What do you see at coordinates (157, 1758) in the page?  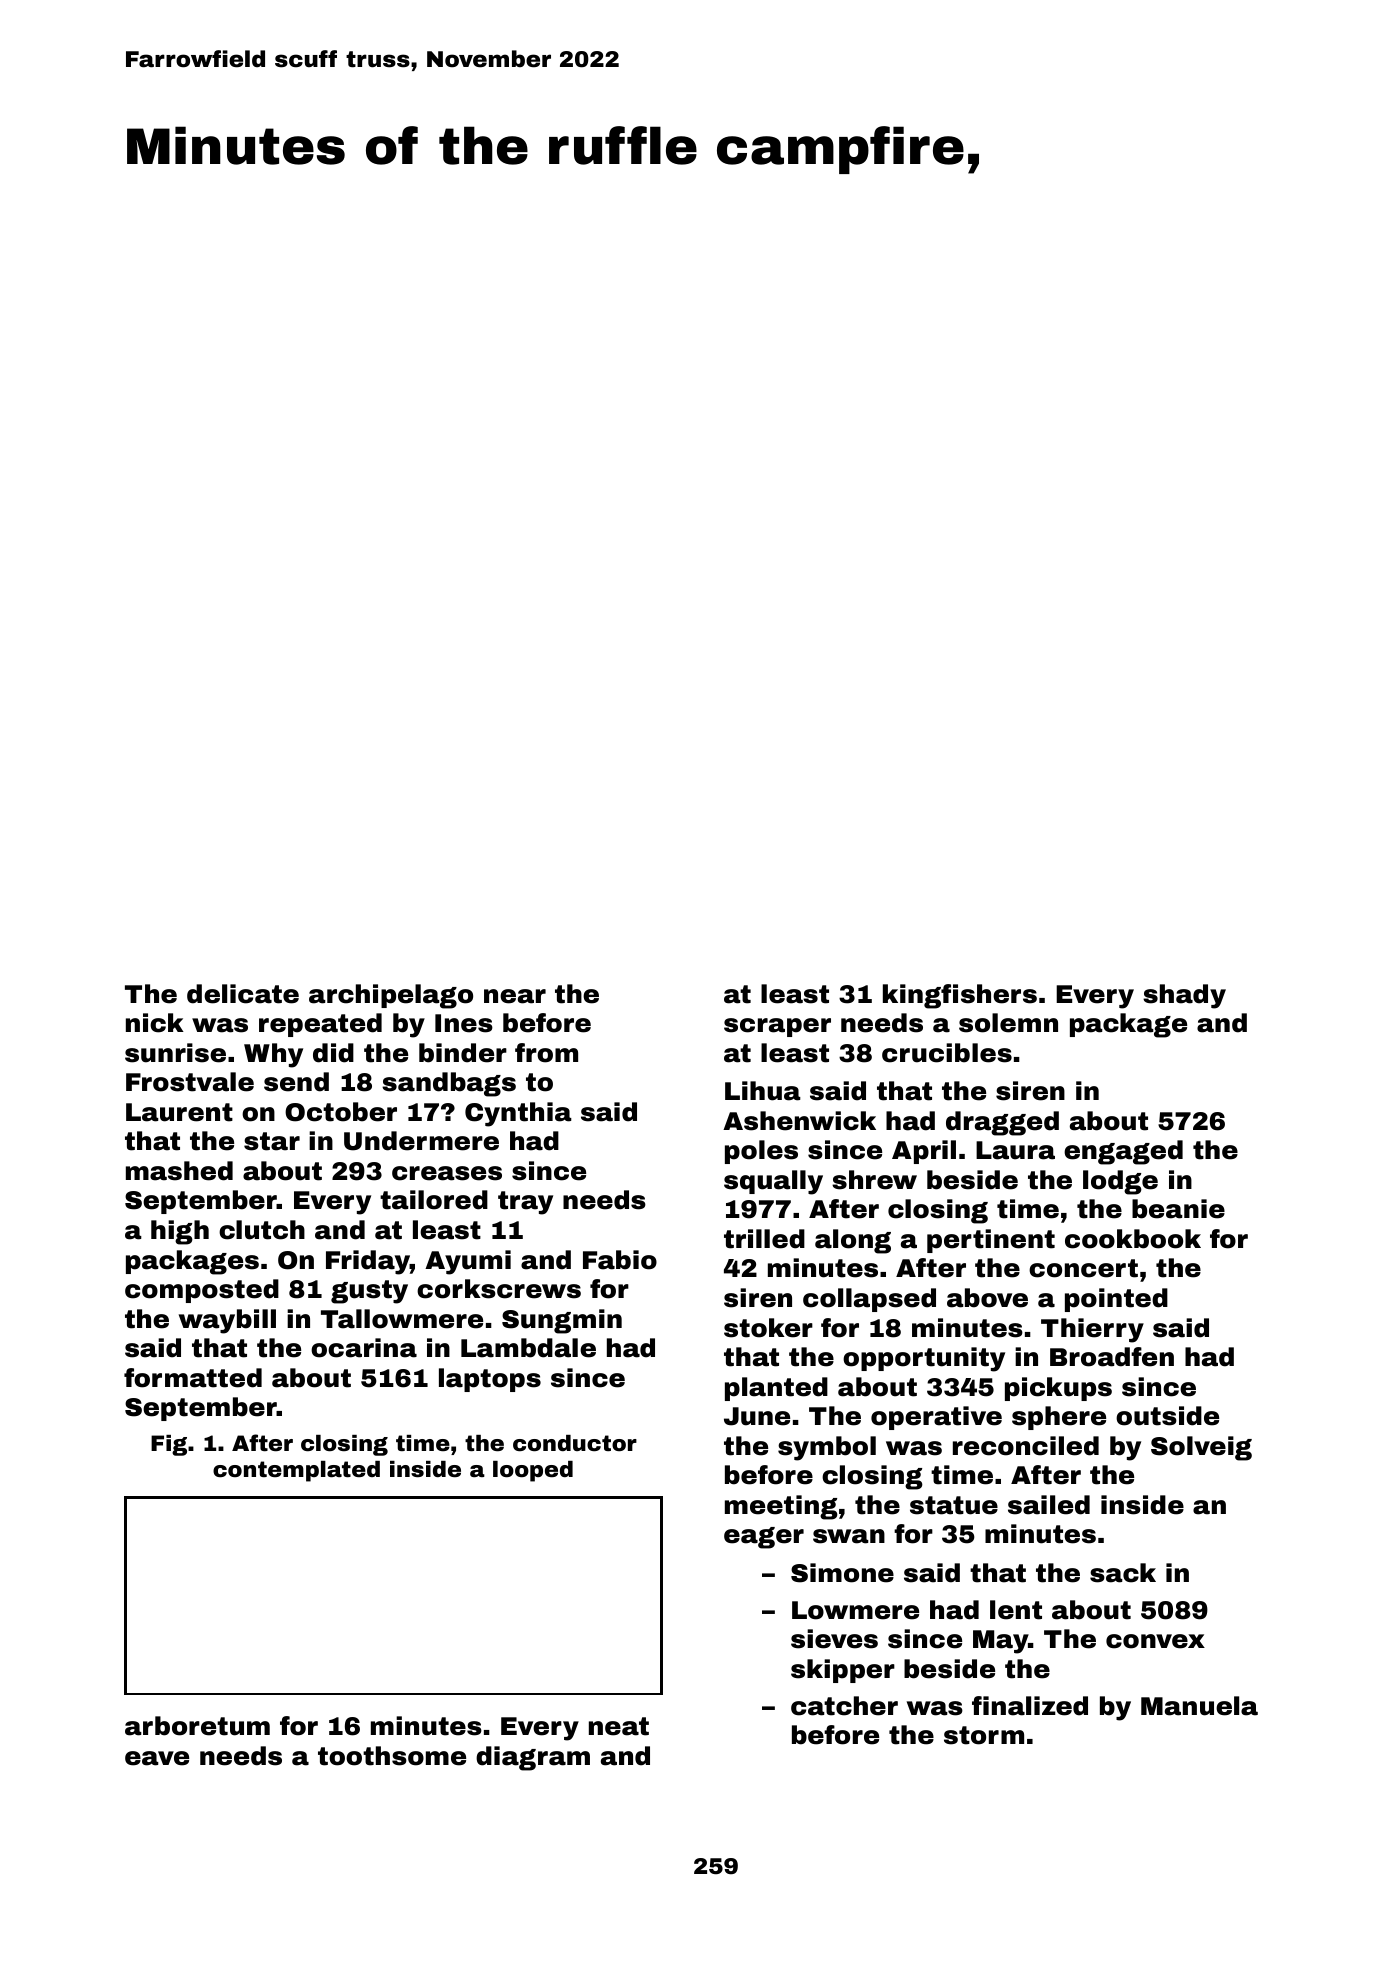 I see `eave` at bounding box center [157, 1758].
